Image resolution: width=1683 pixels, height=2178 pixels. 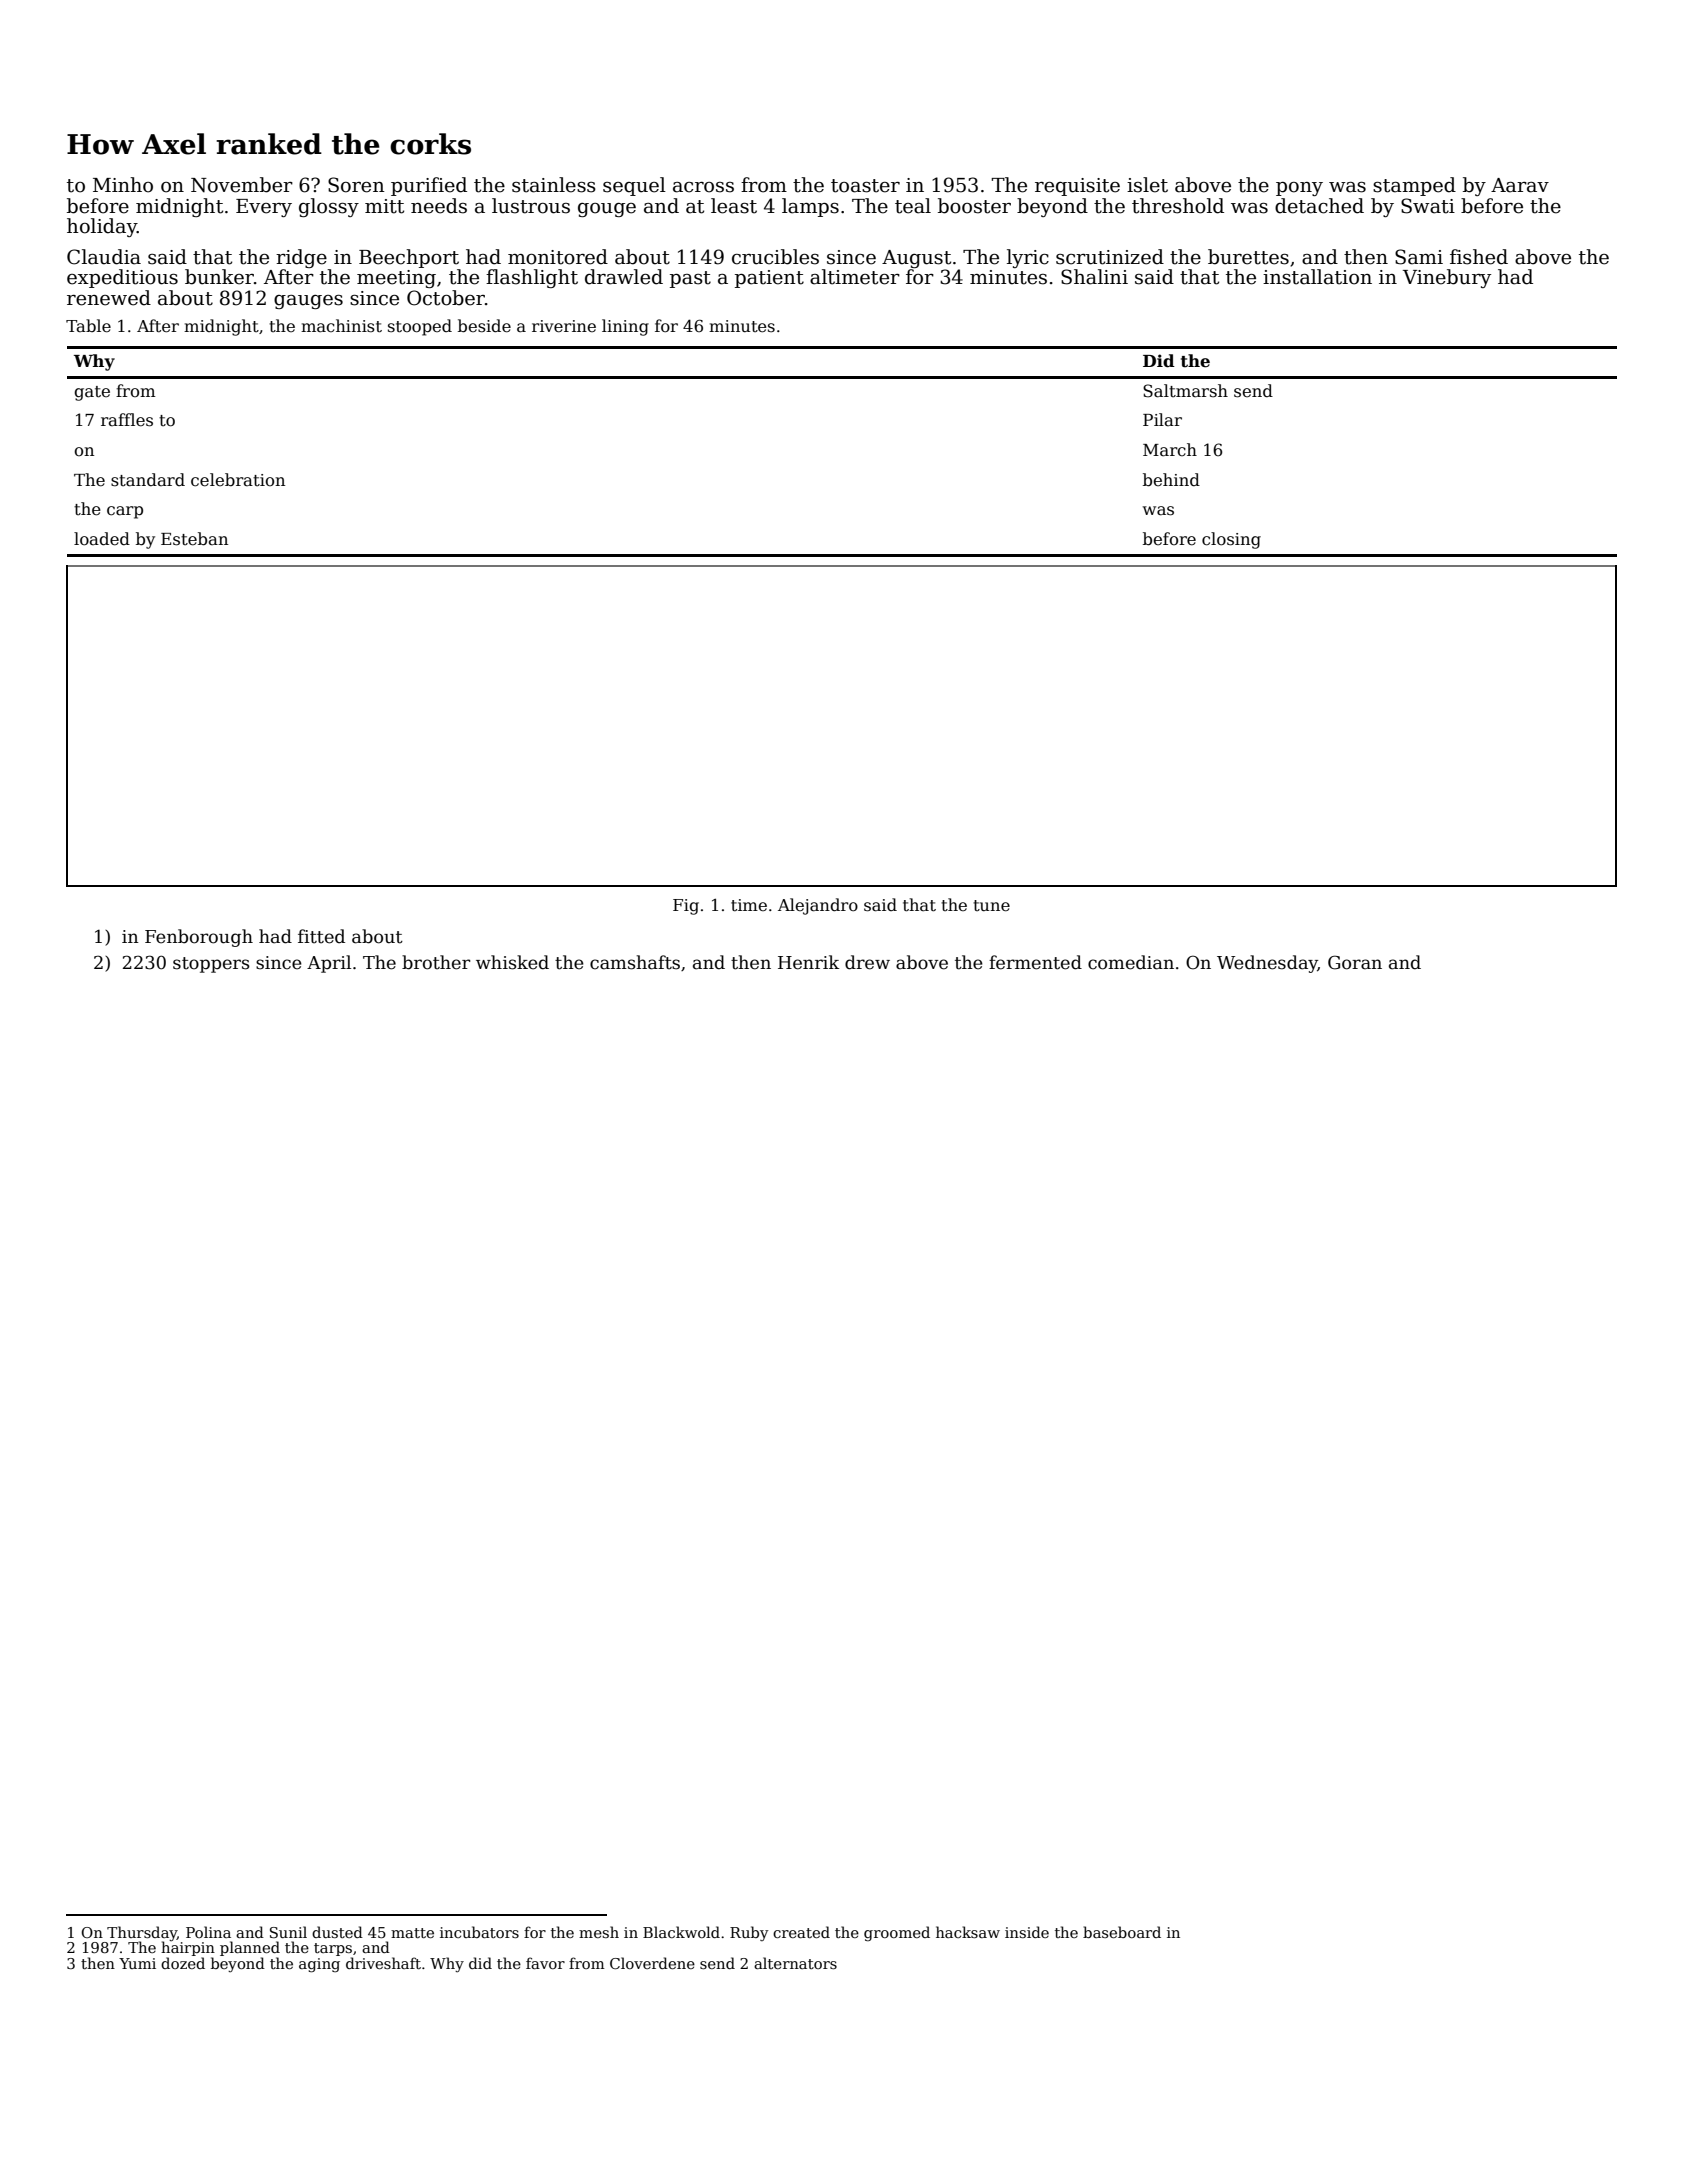 I want to click on closing, so click(x=1231, y=540).
